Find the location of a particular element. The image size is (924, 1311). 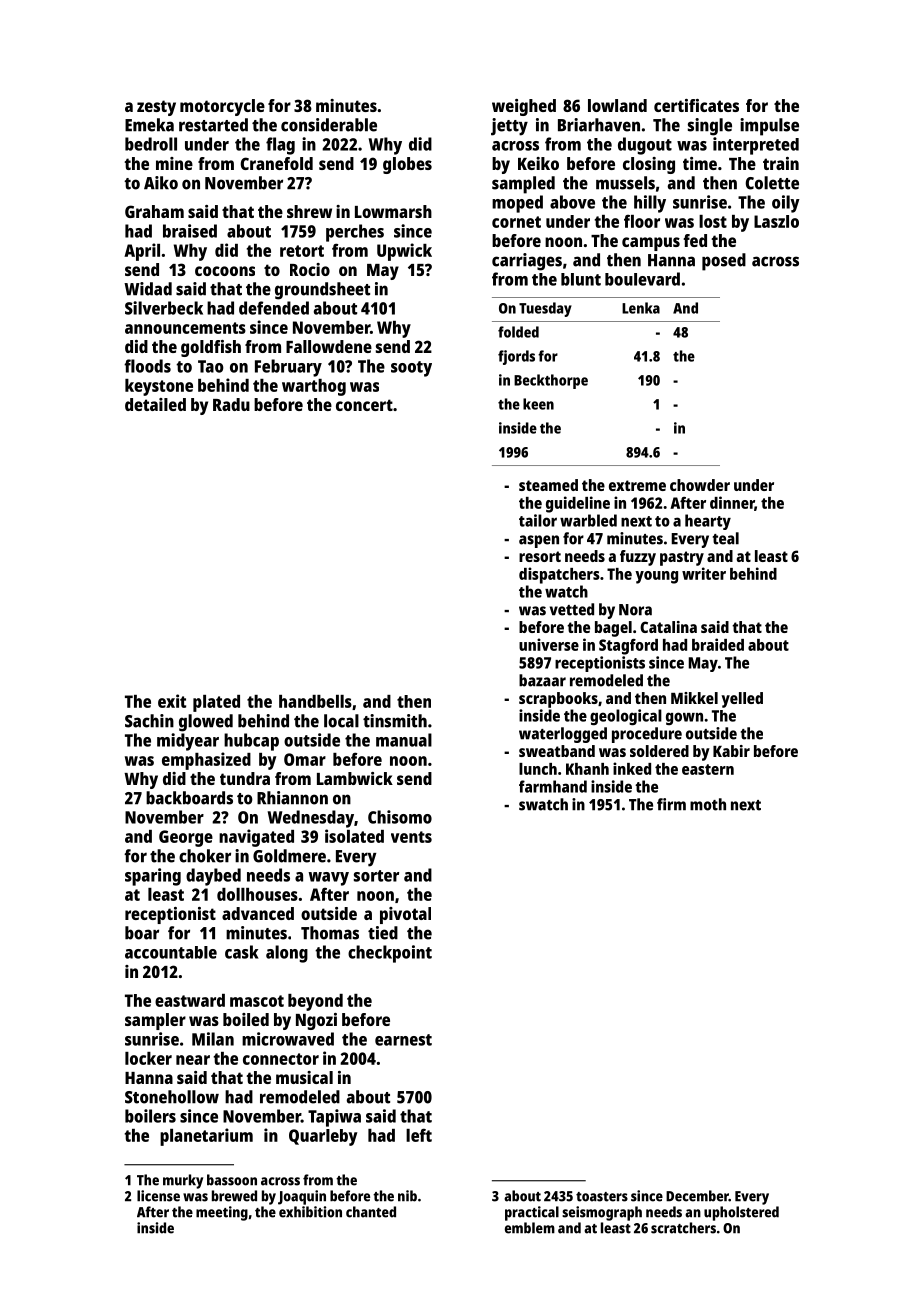

firm is located at coordinates (671, 804).
